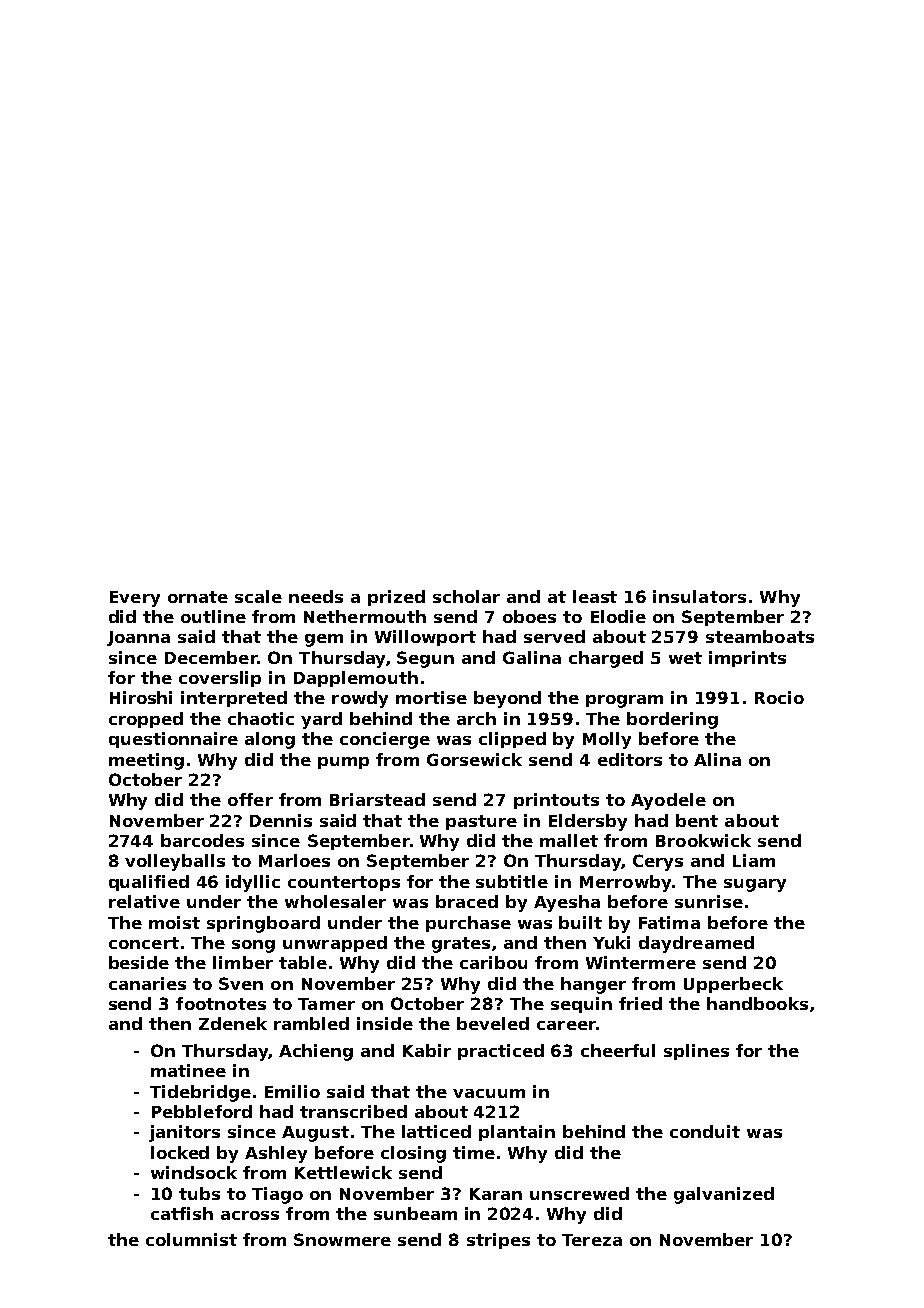 The height and width of the screenshot is (1308, 924). I want to click on Tereza, so click(592, 1240).
